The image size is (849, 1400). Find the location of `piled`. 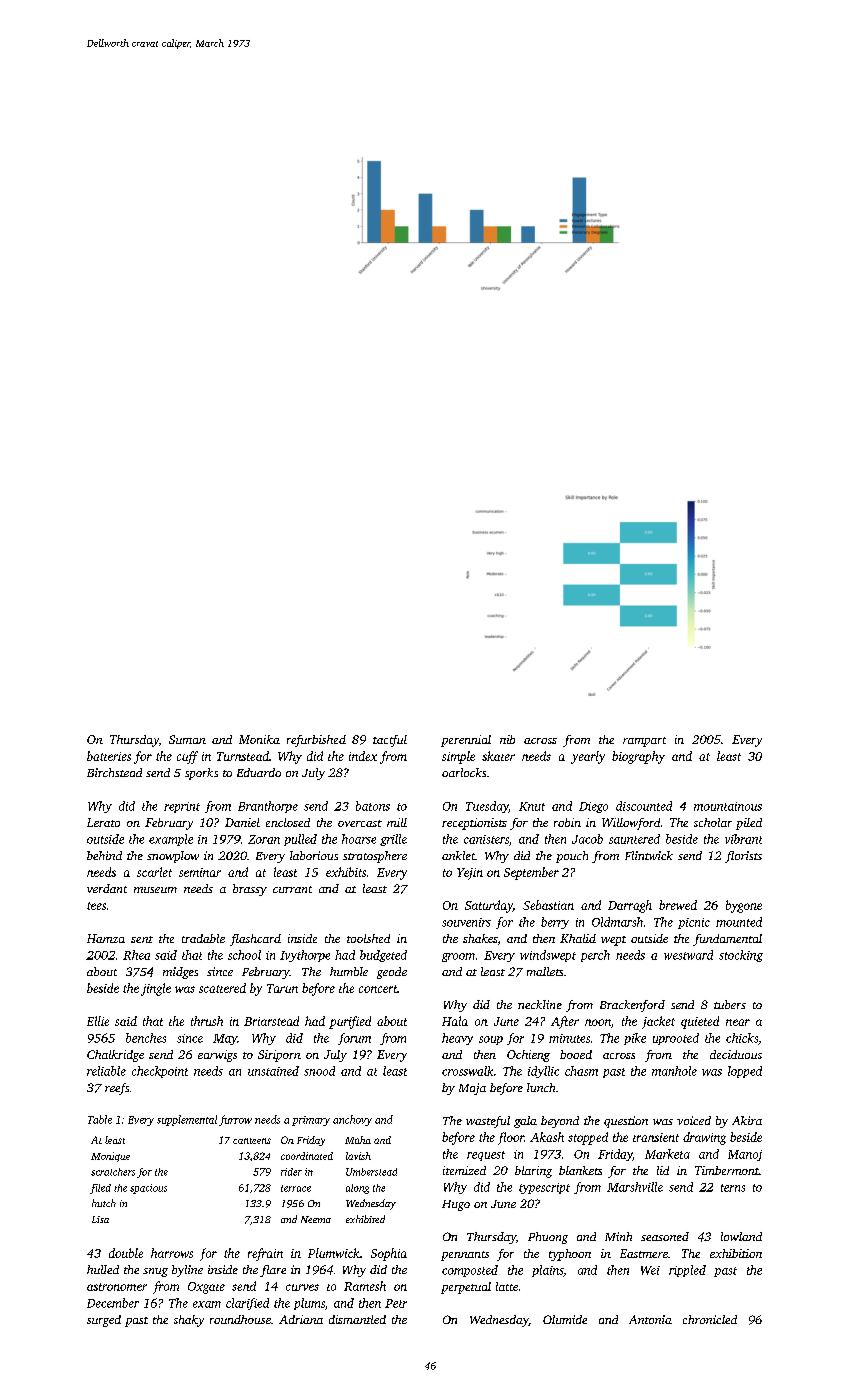

piled is located at coordinates (749, 824).
